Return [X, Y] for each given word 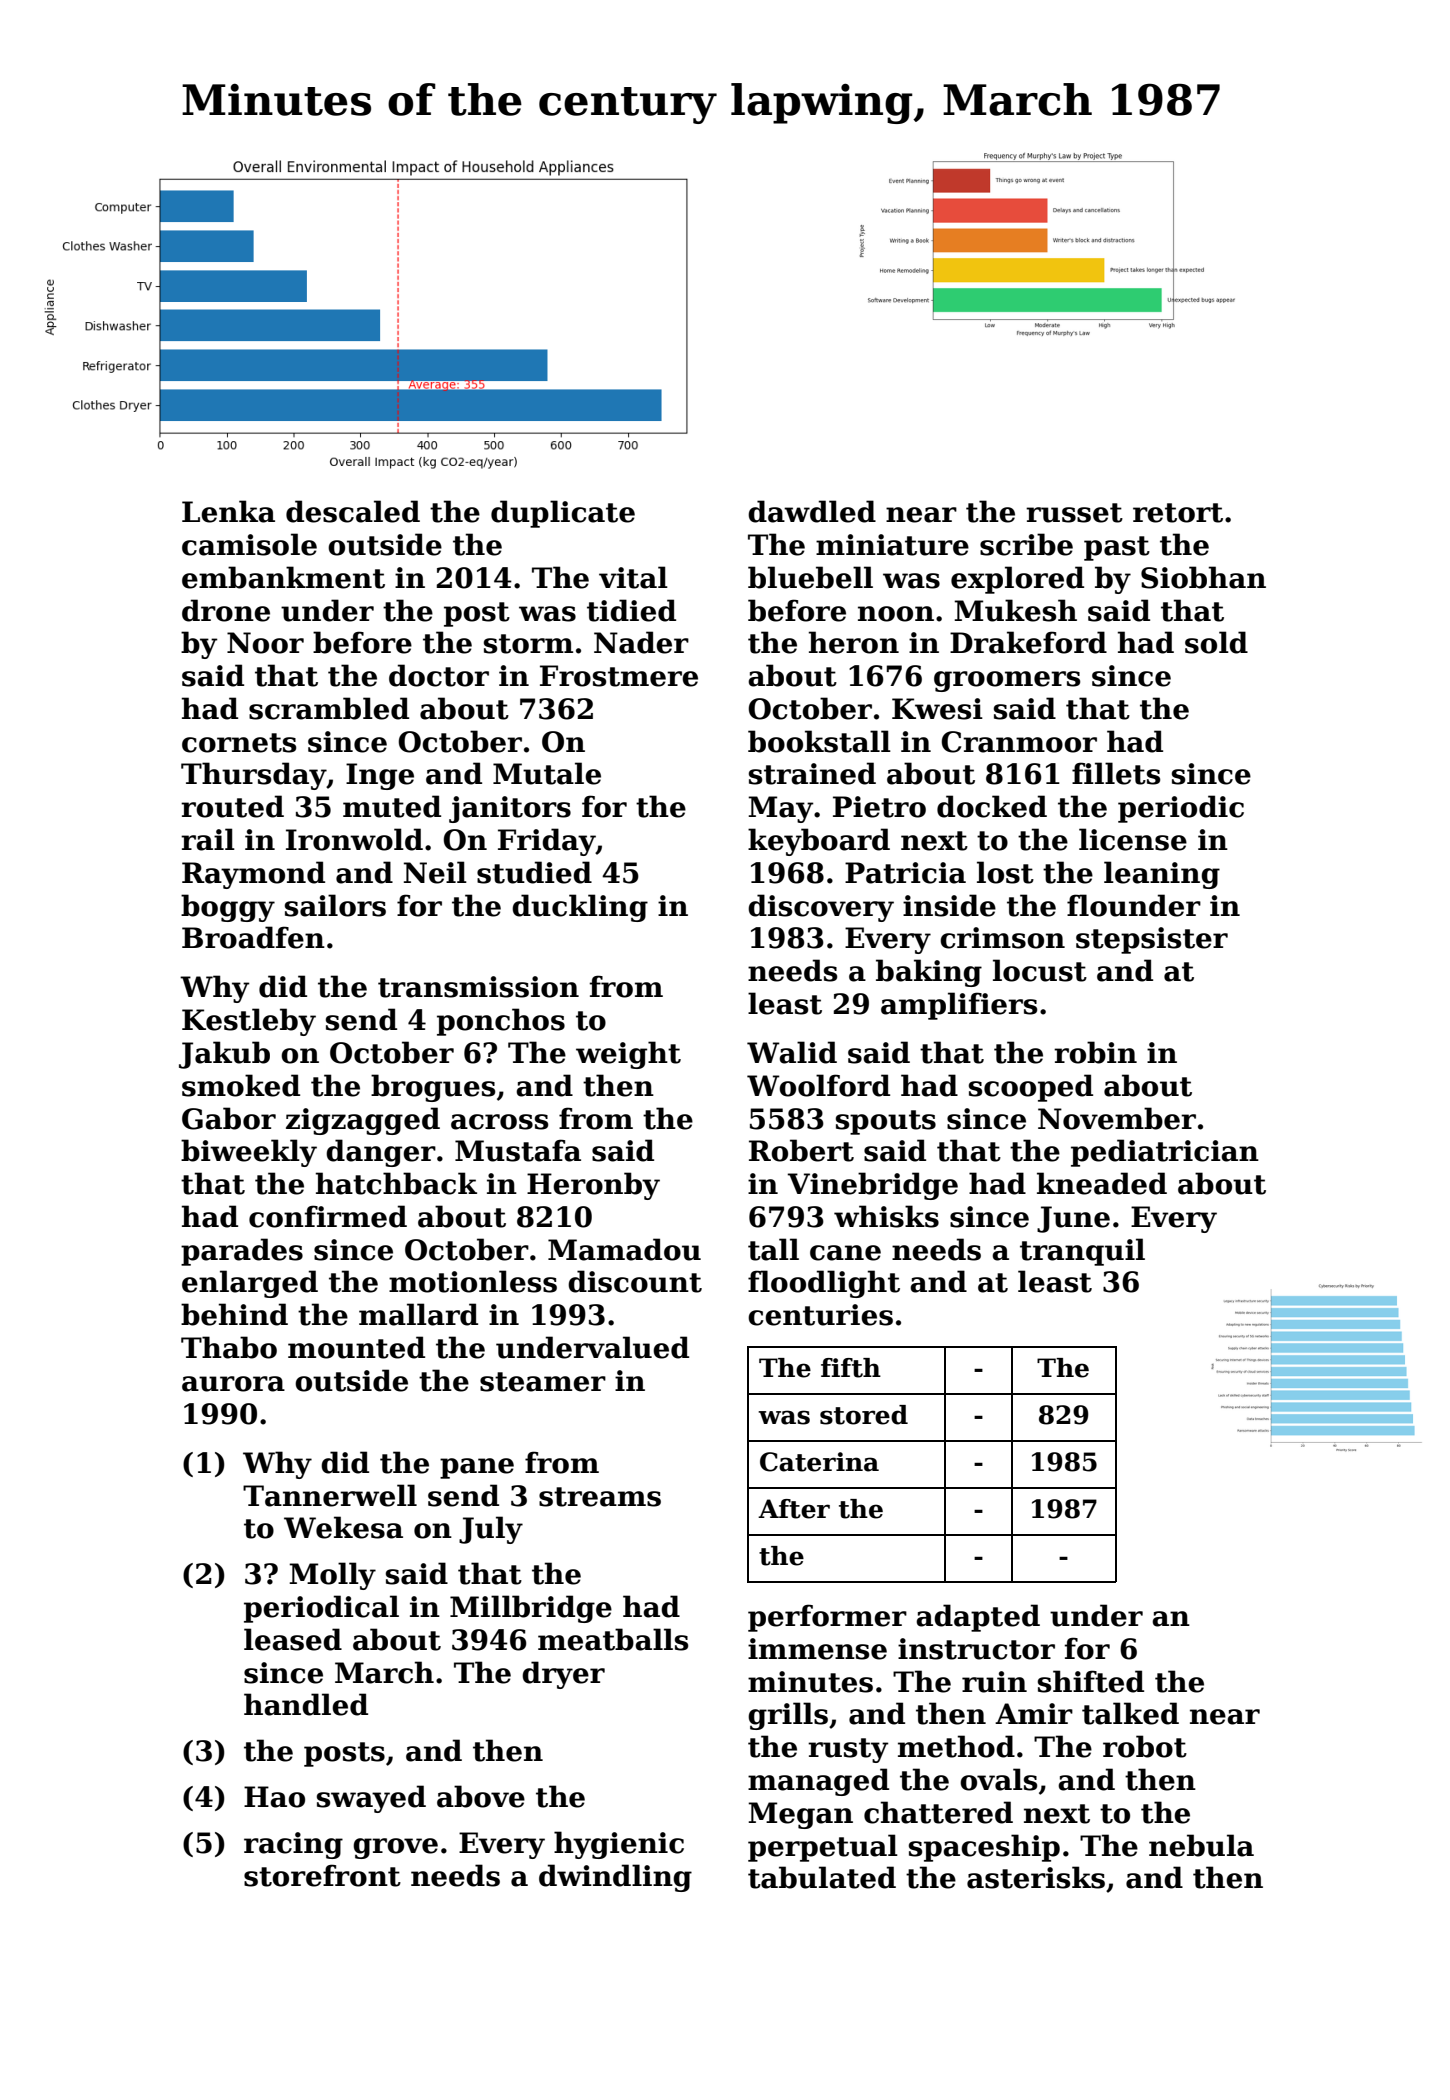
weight [628, 1055]
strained [812, 773]
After [794, 1509]
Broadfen [253, 937]
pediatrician [1165, 1153]
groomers [1007, 681]
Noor [265, 643]
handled [306, 1704]
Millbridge [531, 1609]
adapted [978, 1618]
